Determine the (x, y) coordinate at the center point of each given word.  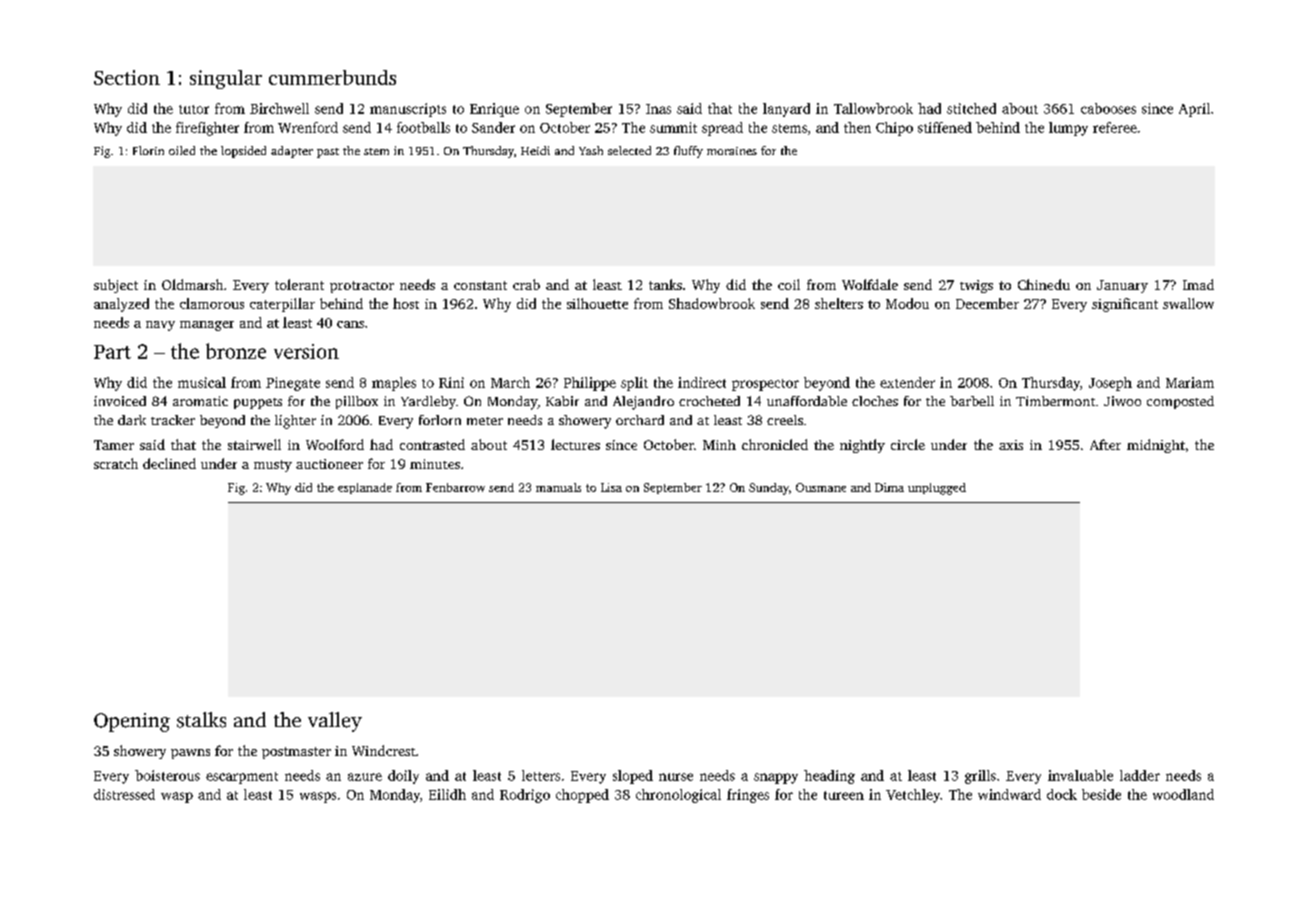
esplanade (365, 488)
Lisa (611, 487)
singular (226, 79)
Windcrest (384, 750)
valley (335, 722)
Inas (658, 109)
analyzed (121, 305)
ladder (1140, 775)
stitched (971, 108)
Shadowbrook (712, 303)
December (987, 303)
